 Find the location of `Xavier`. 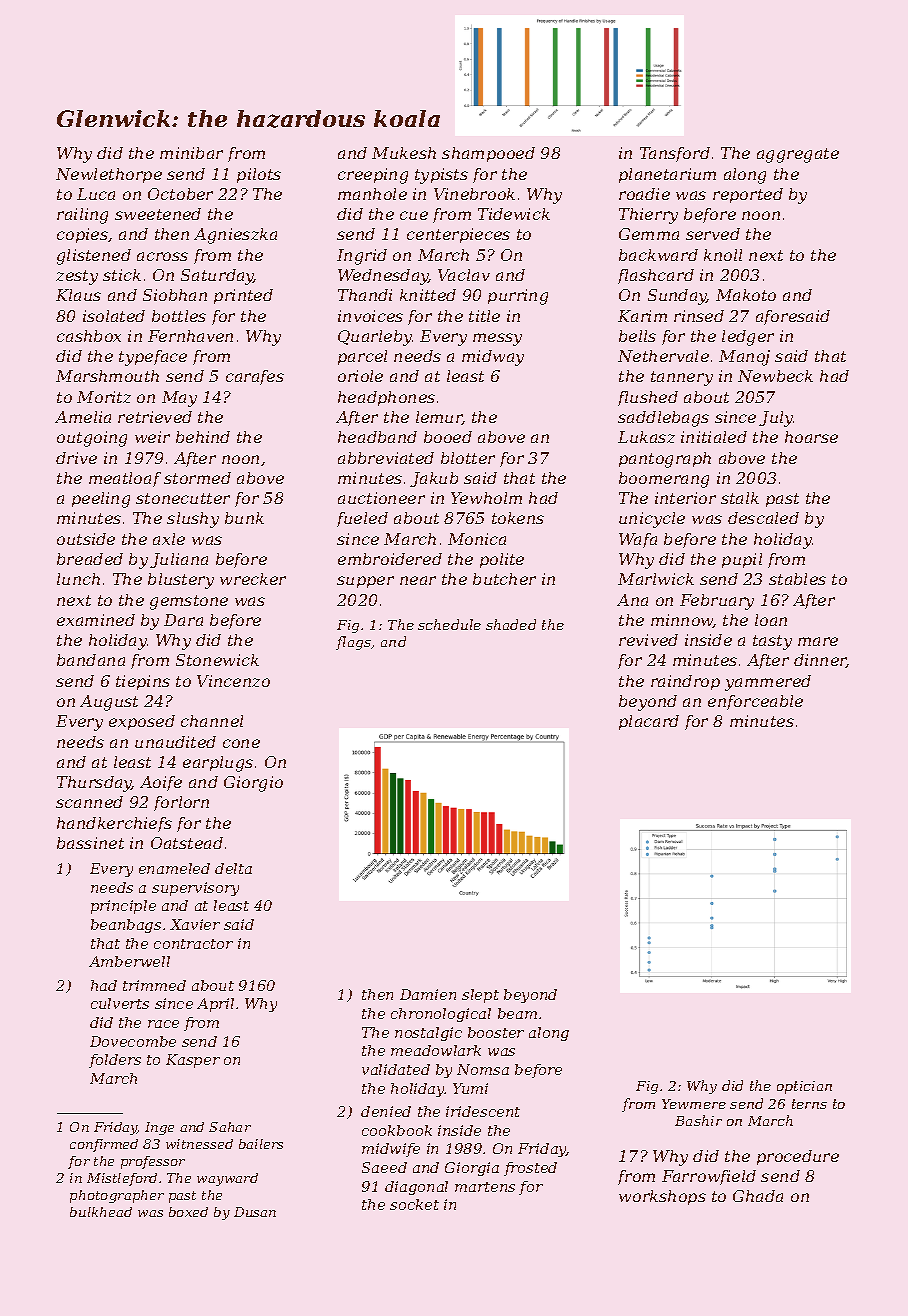

Xavier is located at coordinates (195, 924).
